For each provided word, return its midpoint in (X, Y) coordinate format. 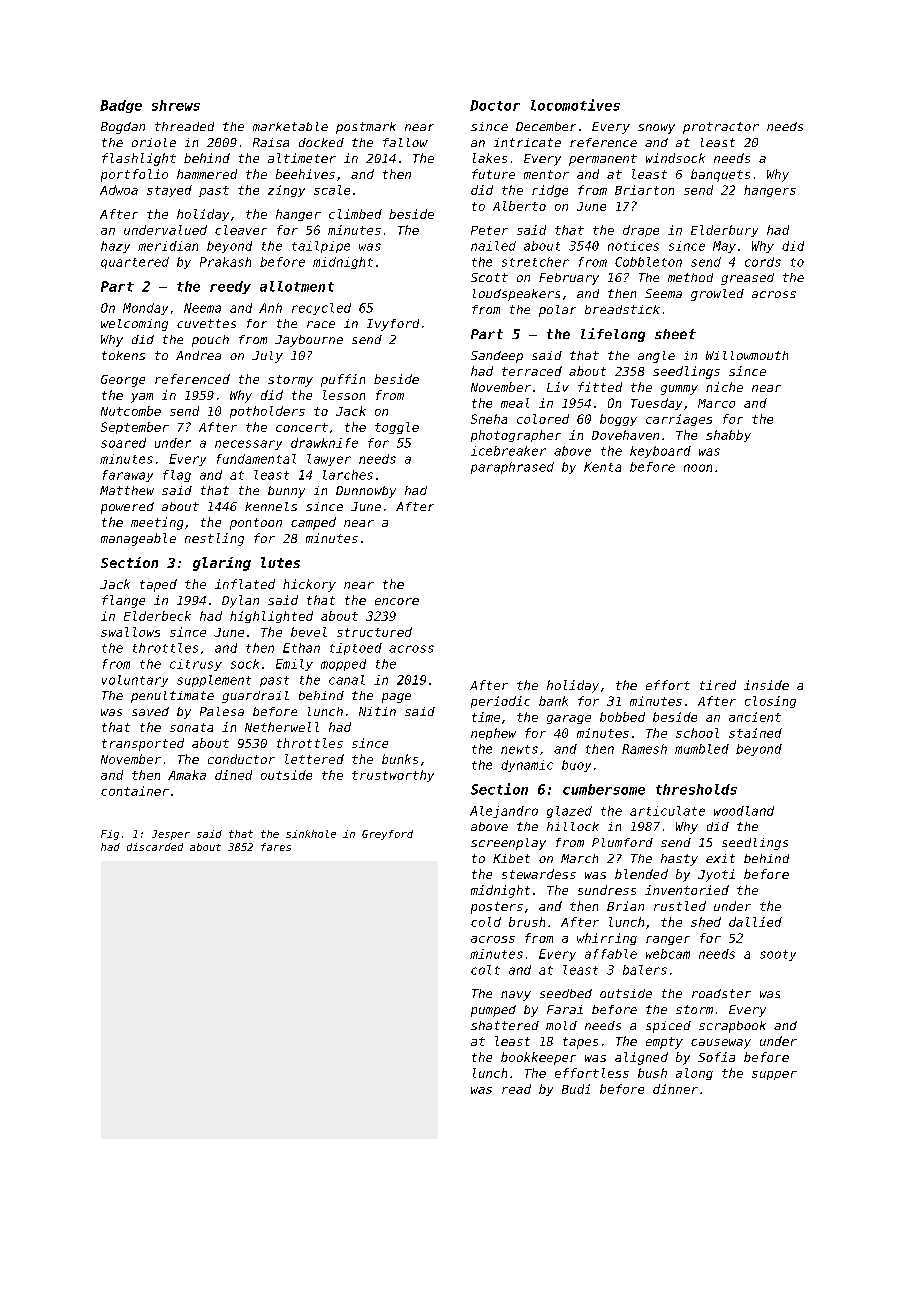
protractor (721, 128)
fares (276, 847)
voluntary (135, 681)
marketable (290, 126)
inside (766, 685)
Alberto (519, 206)
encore (397, 601)
